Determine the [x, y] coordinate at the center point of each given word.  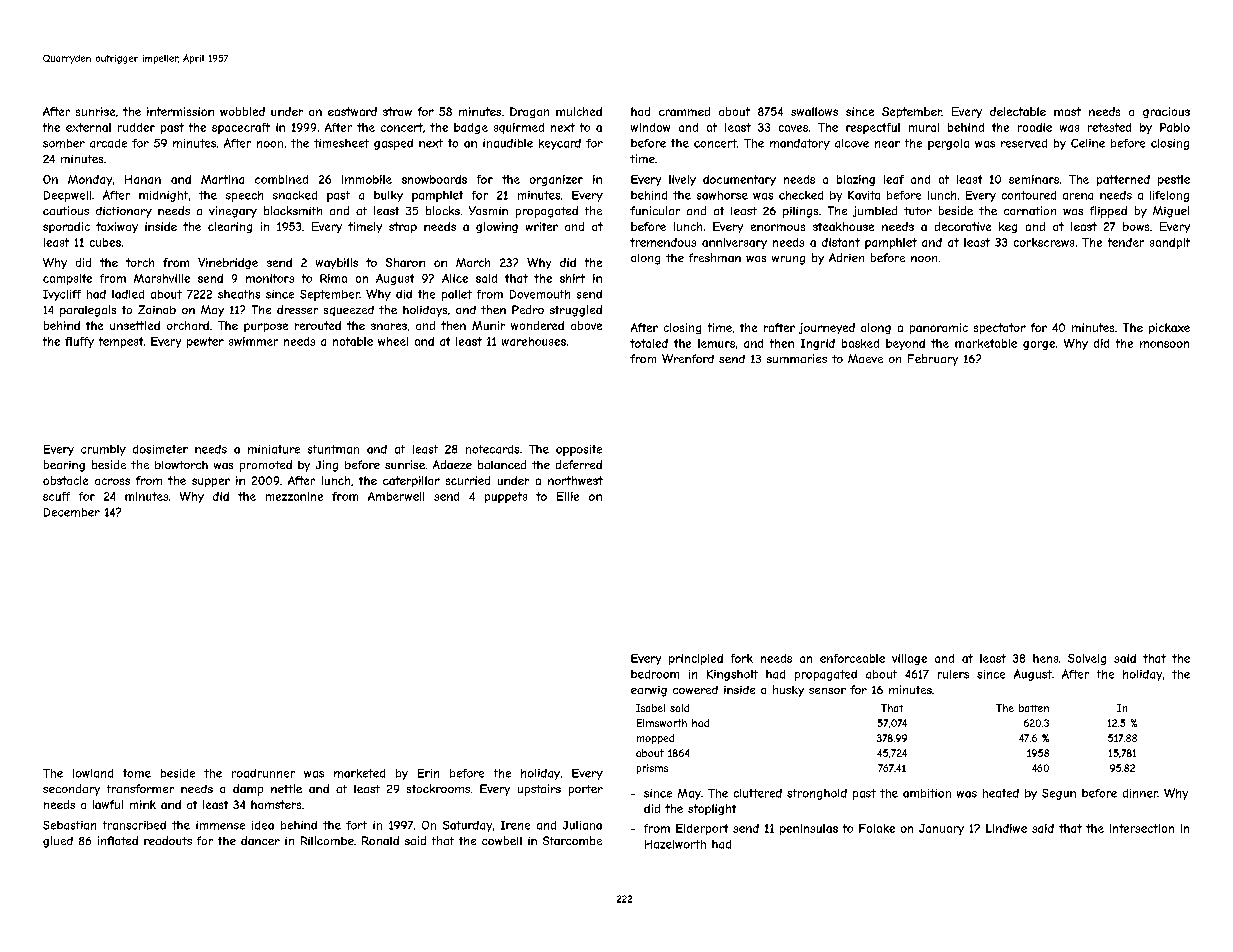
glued [58, 842]
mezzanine [294, 496]
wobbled [242, 111]
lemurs [716, 343]
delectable [1018, 111]
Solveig [1087, 659]
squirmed [519, 128]
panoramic [939, 328]
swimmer [253, 341]
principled [696, 659]
